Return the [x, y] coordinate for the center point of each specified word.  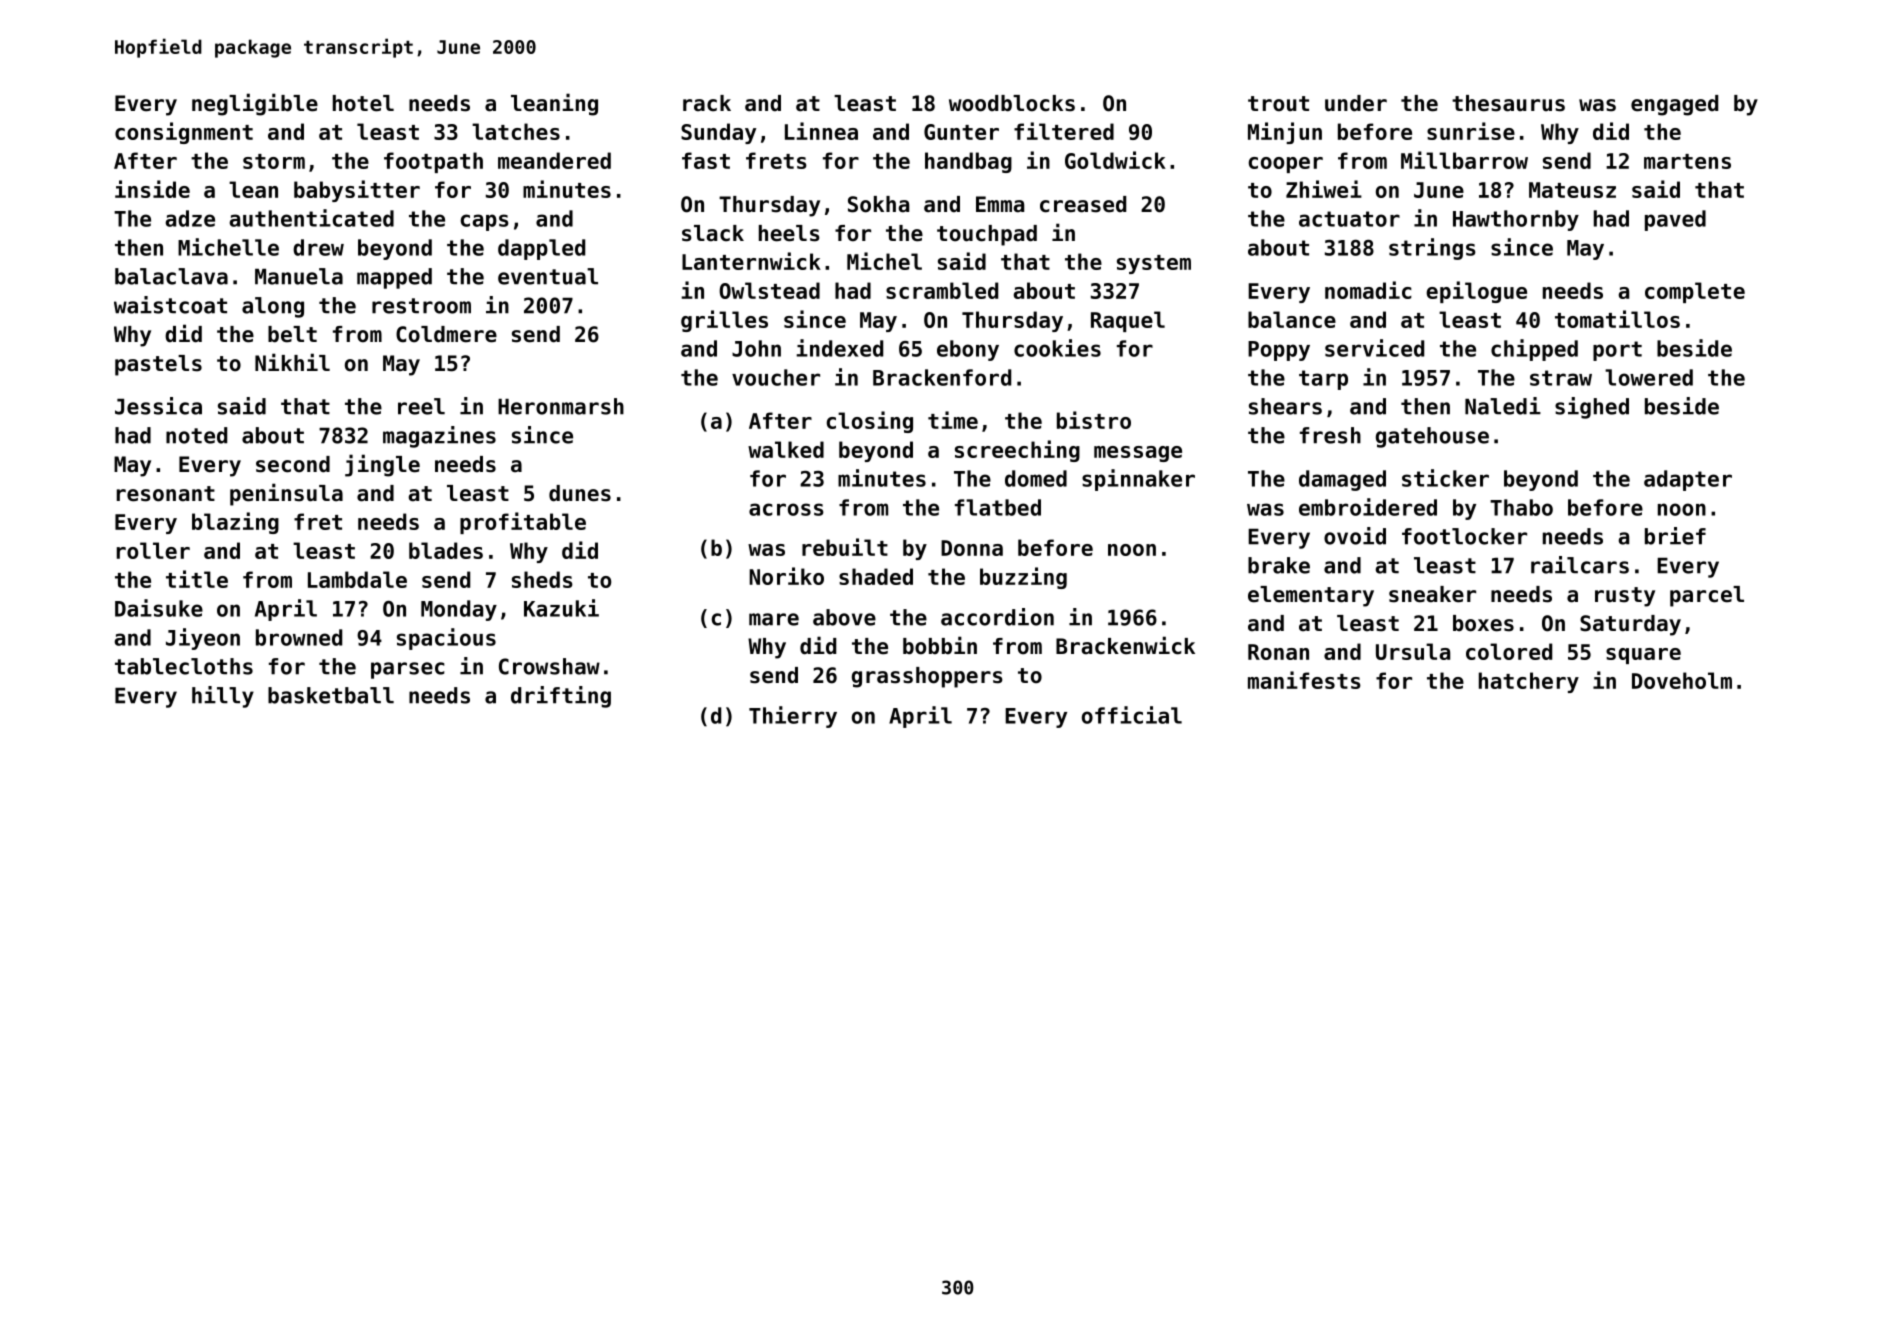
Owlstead [769, 290]
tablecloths [184, 666]
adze [190, 218]
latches [516, 131]
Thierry [793, 717]
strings [1432, 249]
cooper [1286, 165]
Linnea [821, 131]
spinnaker [1138, 480]
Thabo [1521, 507]
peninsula [286, 494]
